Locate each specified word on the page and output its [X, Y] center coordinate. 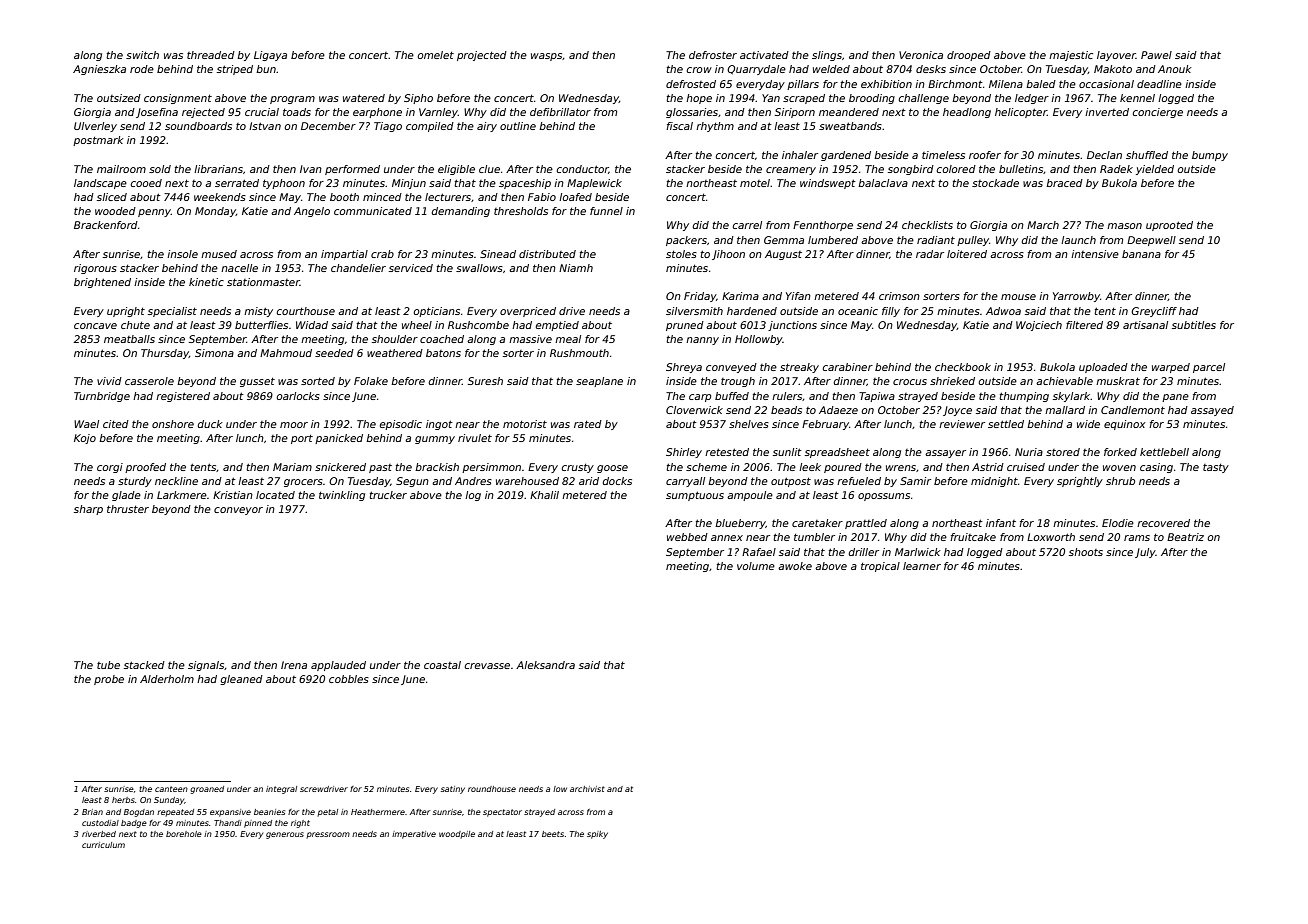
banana [1141, 254]
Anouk [1175, 69]
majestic [1071, 56]
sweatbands [850, 126]
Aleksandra [545, 665]
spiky [597, 835]
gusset [257, 382]
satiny [453, 790]
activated [764, 55]
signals [206, 666]
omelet [435, 55]
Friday [700, 297]
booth [344, 197]
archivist [587, 789]
